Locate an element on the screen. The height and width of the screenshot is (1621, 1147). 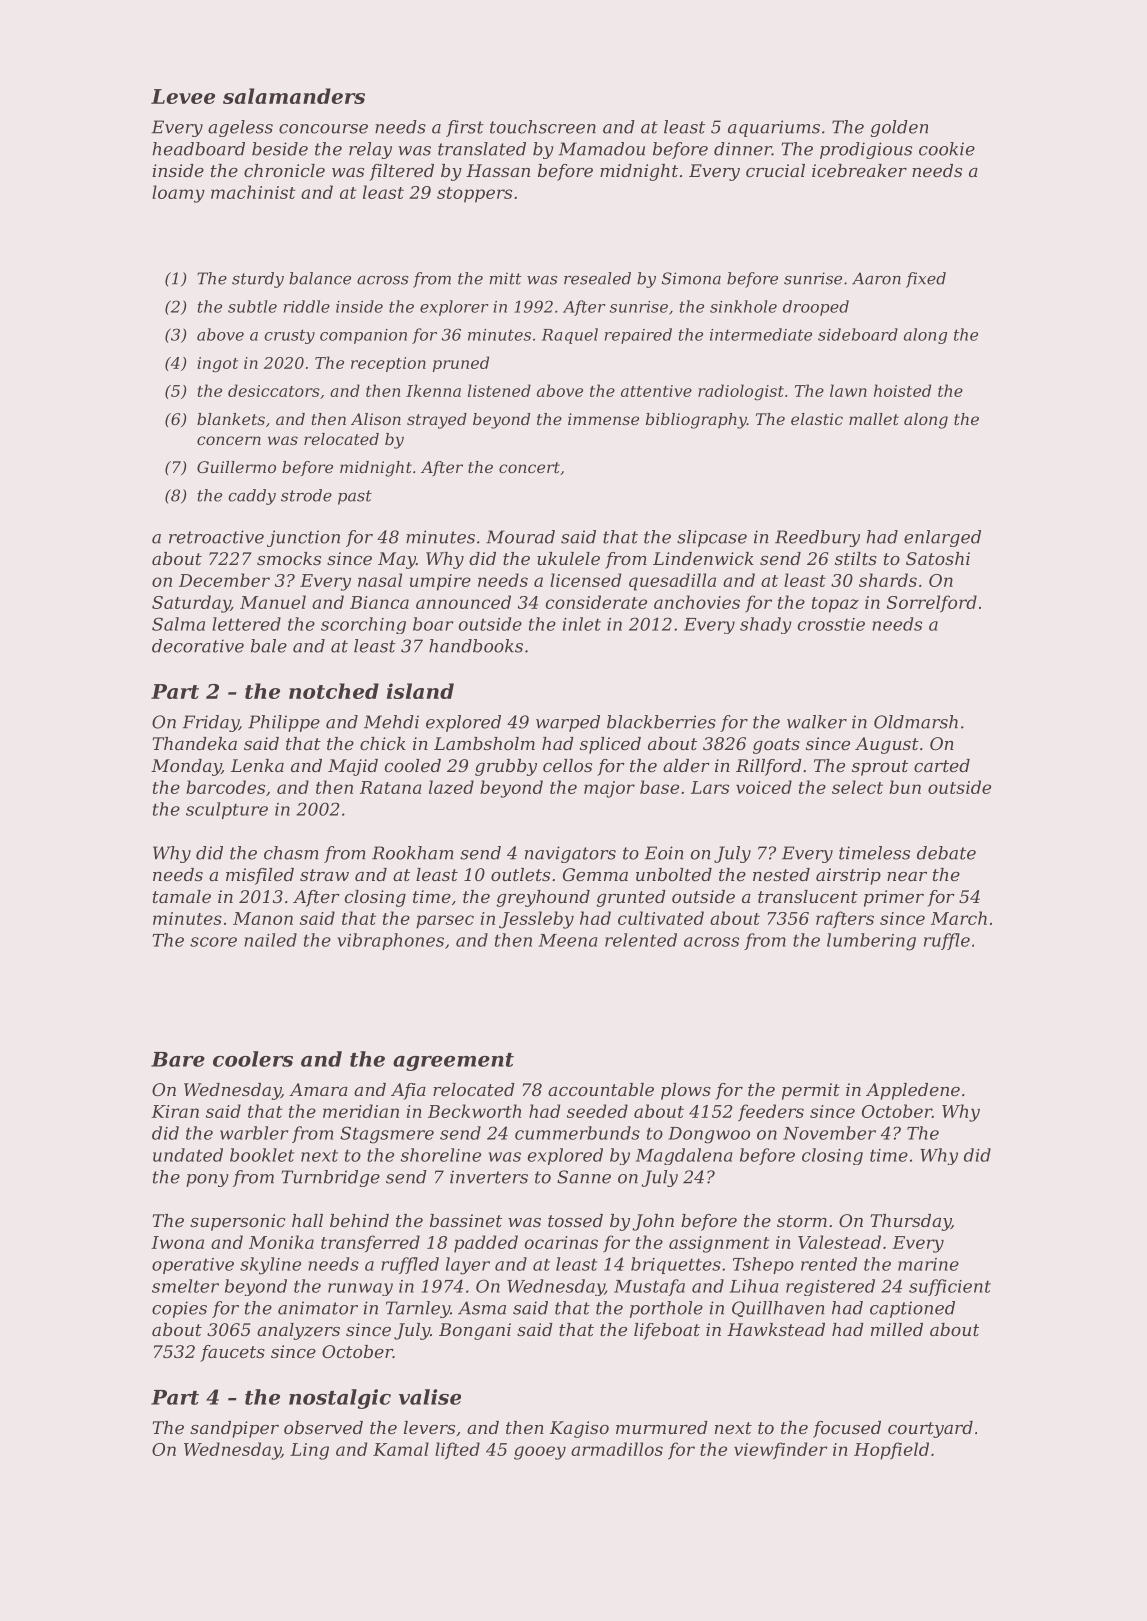
undated is located at coordinates (188, 1155).
